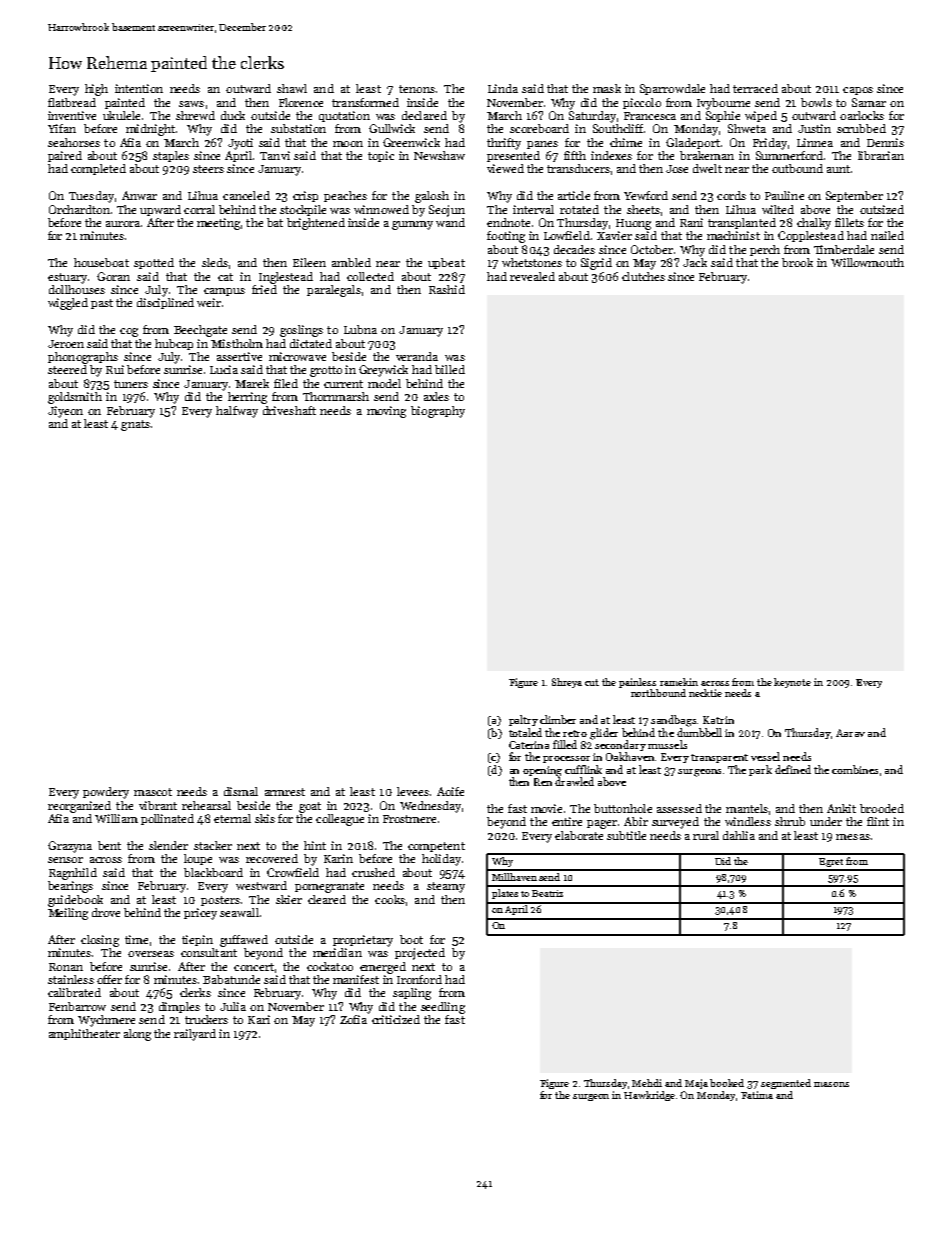  Describe the element at coordinates (567, 235) in the document. I see `Lowfield` at that location.
